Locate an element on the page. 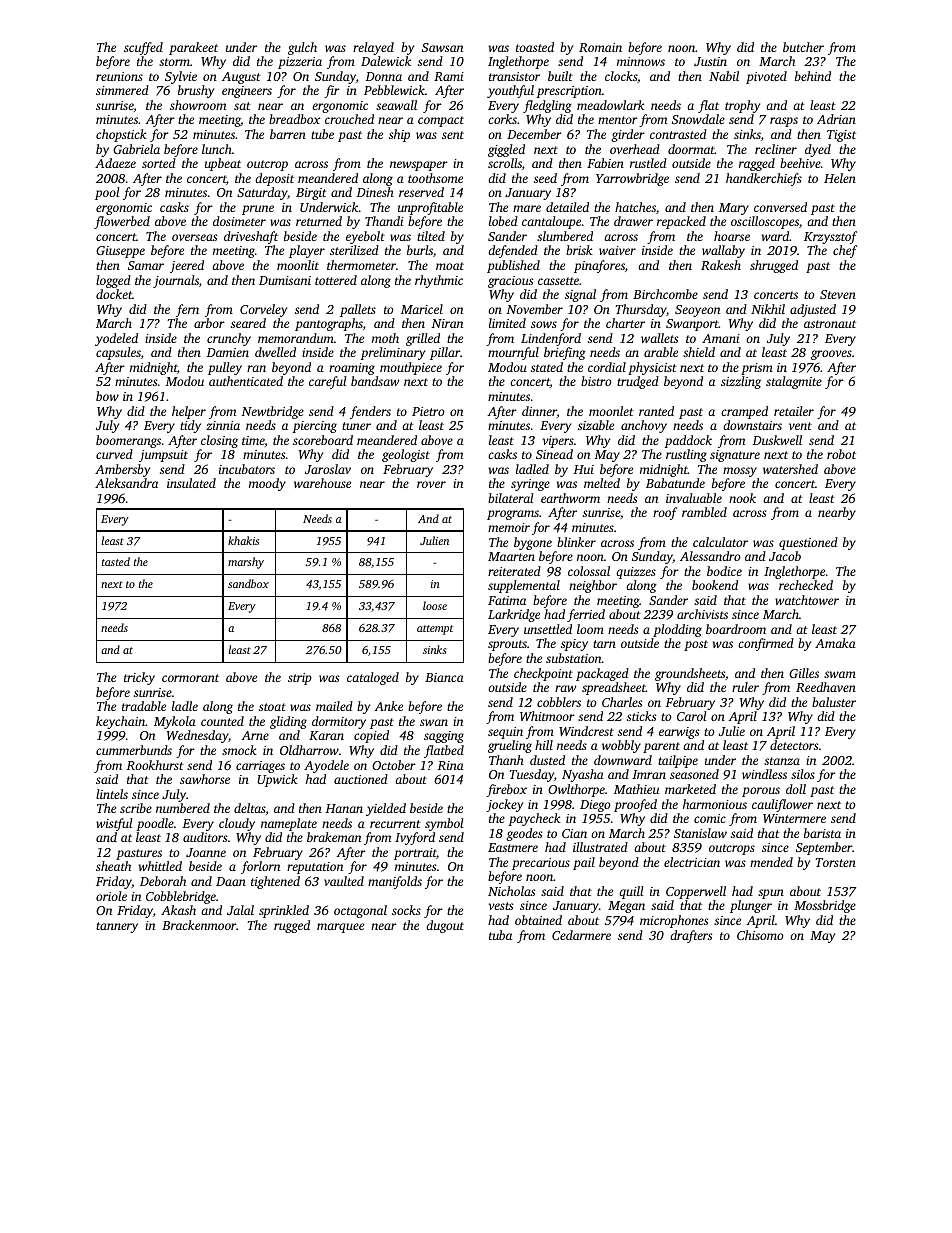 Image resolution: width=952 pixels, height=1233 pixels. toasted is located at coordinates (535, 47).
